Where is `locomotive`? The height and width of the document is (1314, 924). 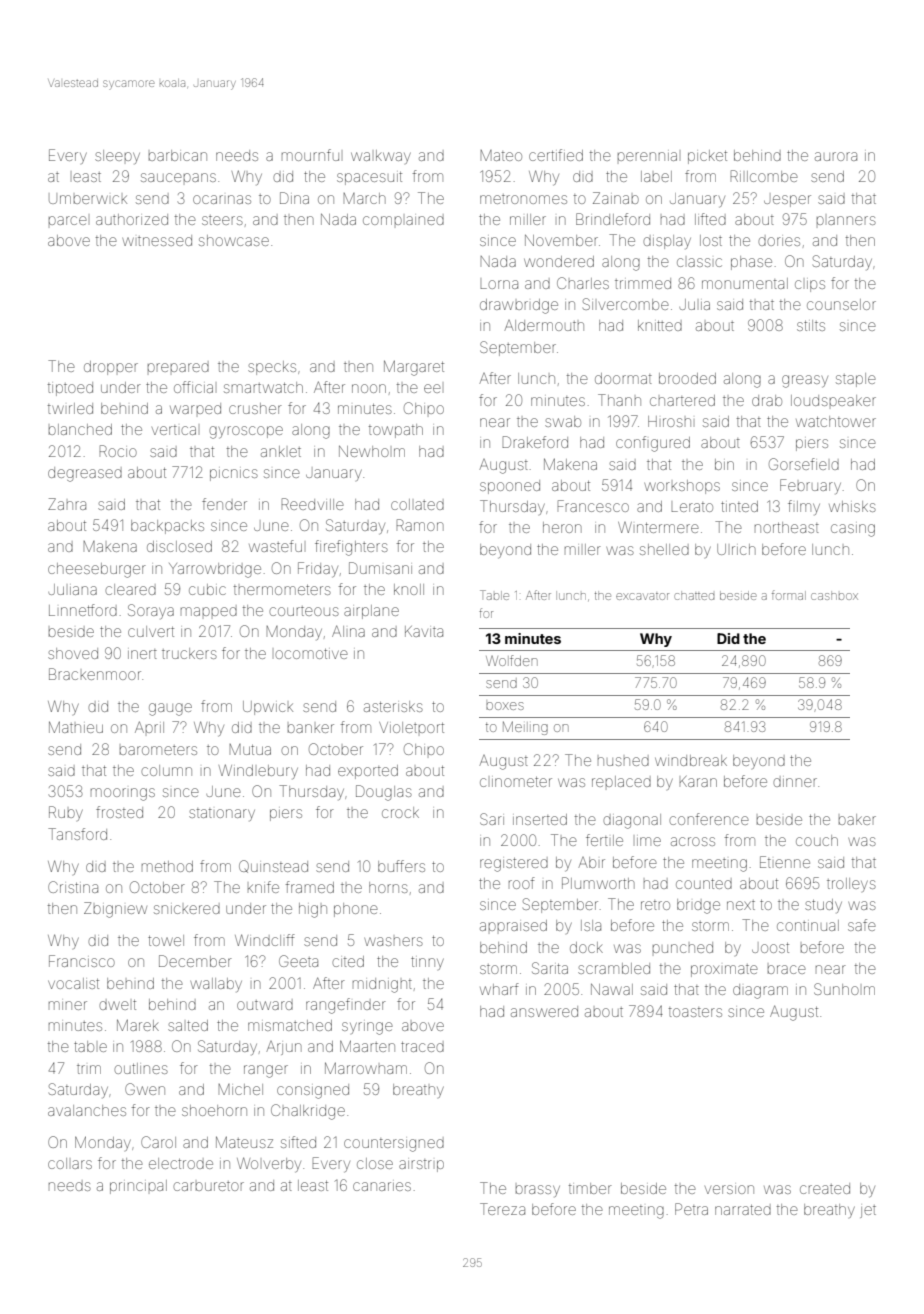
locomotive is located at coordinates (311, 654).
